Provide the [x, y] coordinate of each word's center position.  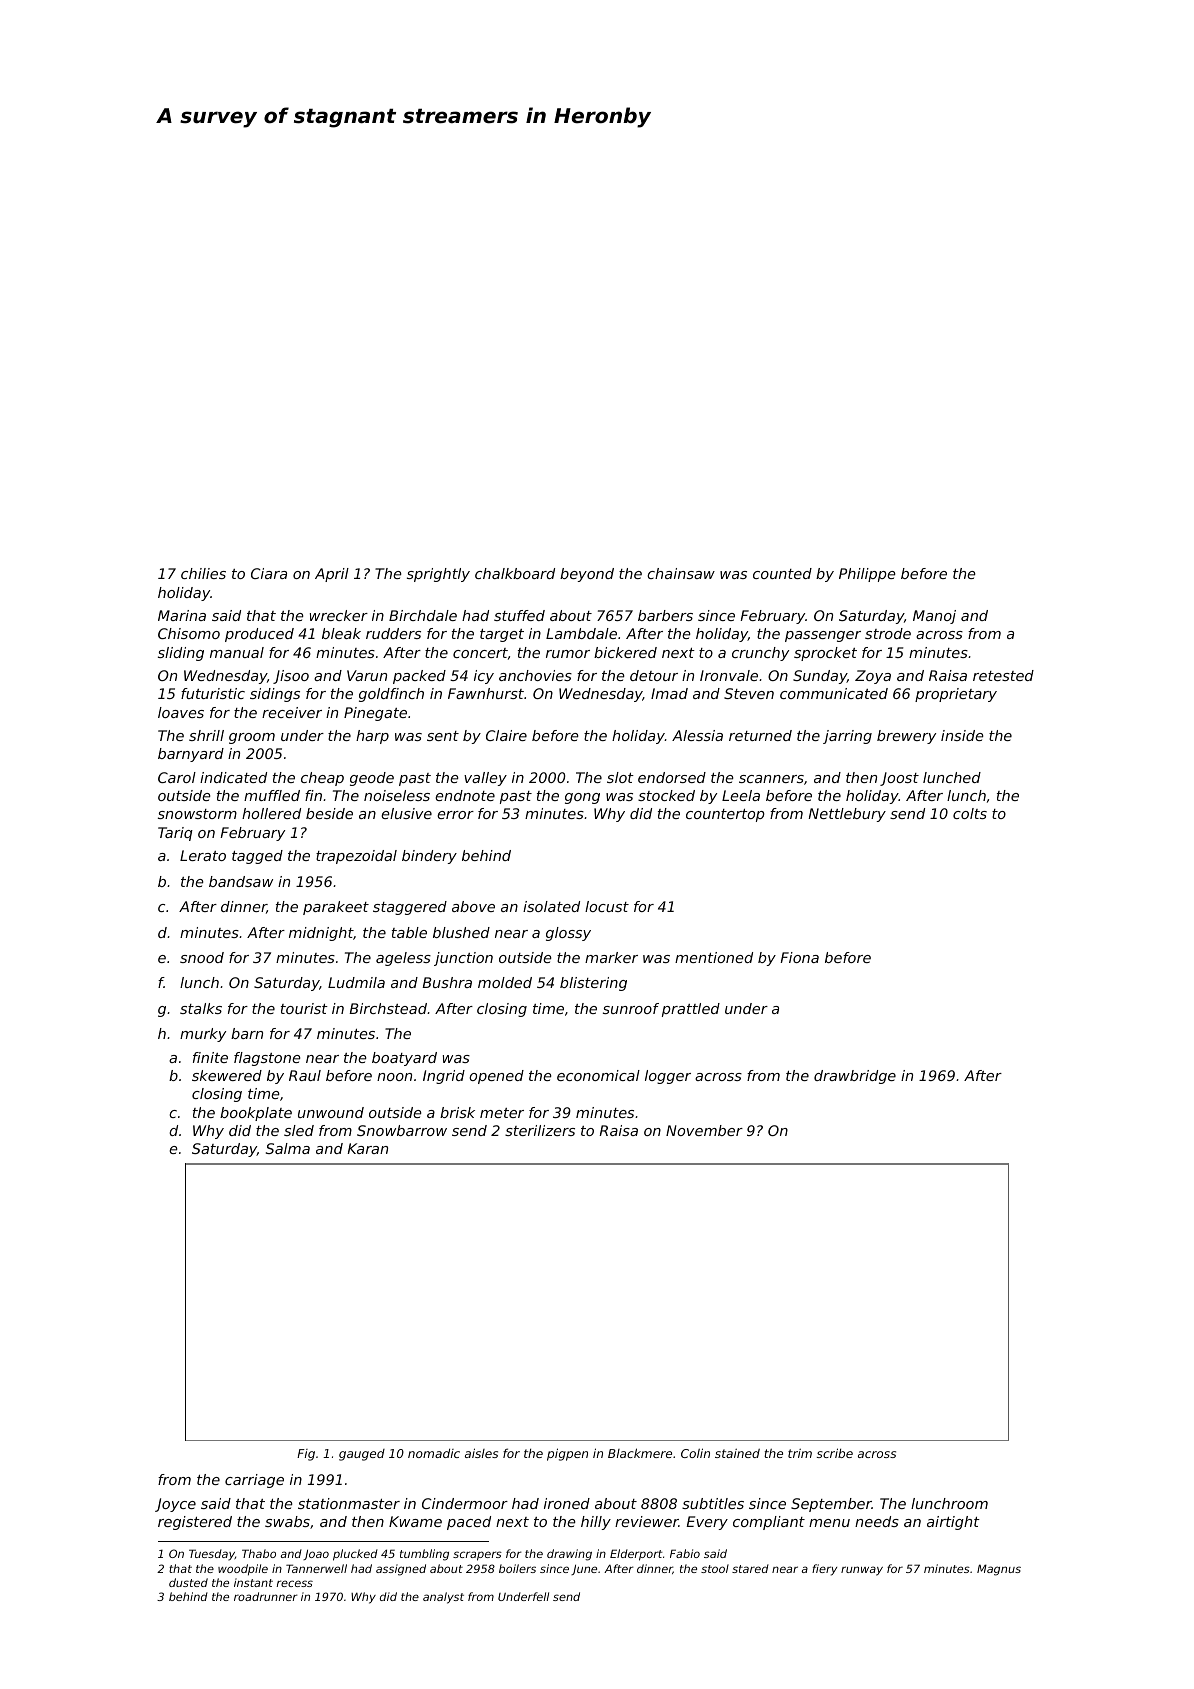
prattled [691, 1010]
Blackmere [640, 1453]
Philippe [867, 575]
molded [505, 982]
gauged [362, 1455]
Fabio [685, 1553]
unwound [331, 1112]
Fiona [799, 957]
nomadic [434, 1453]
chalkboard [515, 573]
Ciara [269, 573]
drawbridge [855, 1077]
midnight [321, 934]
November [704, 1130]
